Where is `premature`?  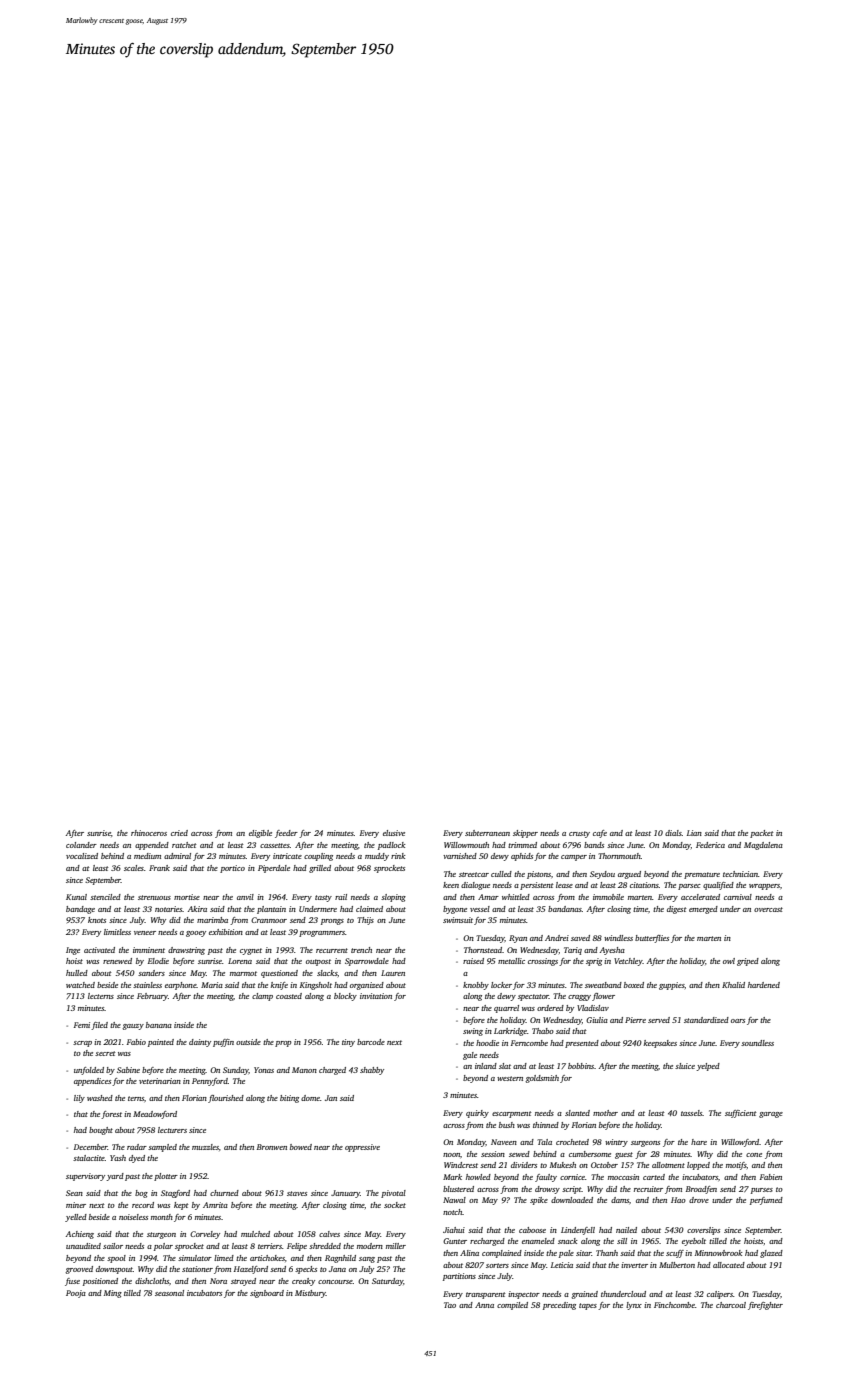 premature is located at coordinates (702, 875).
